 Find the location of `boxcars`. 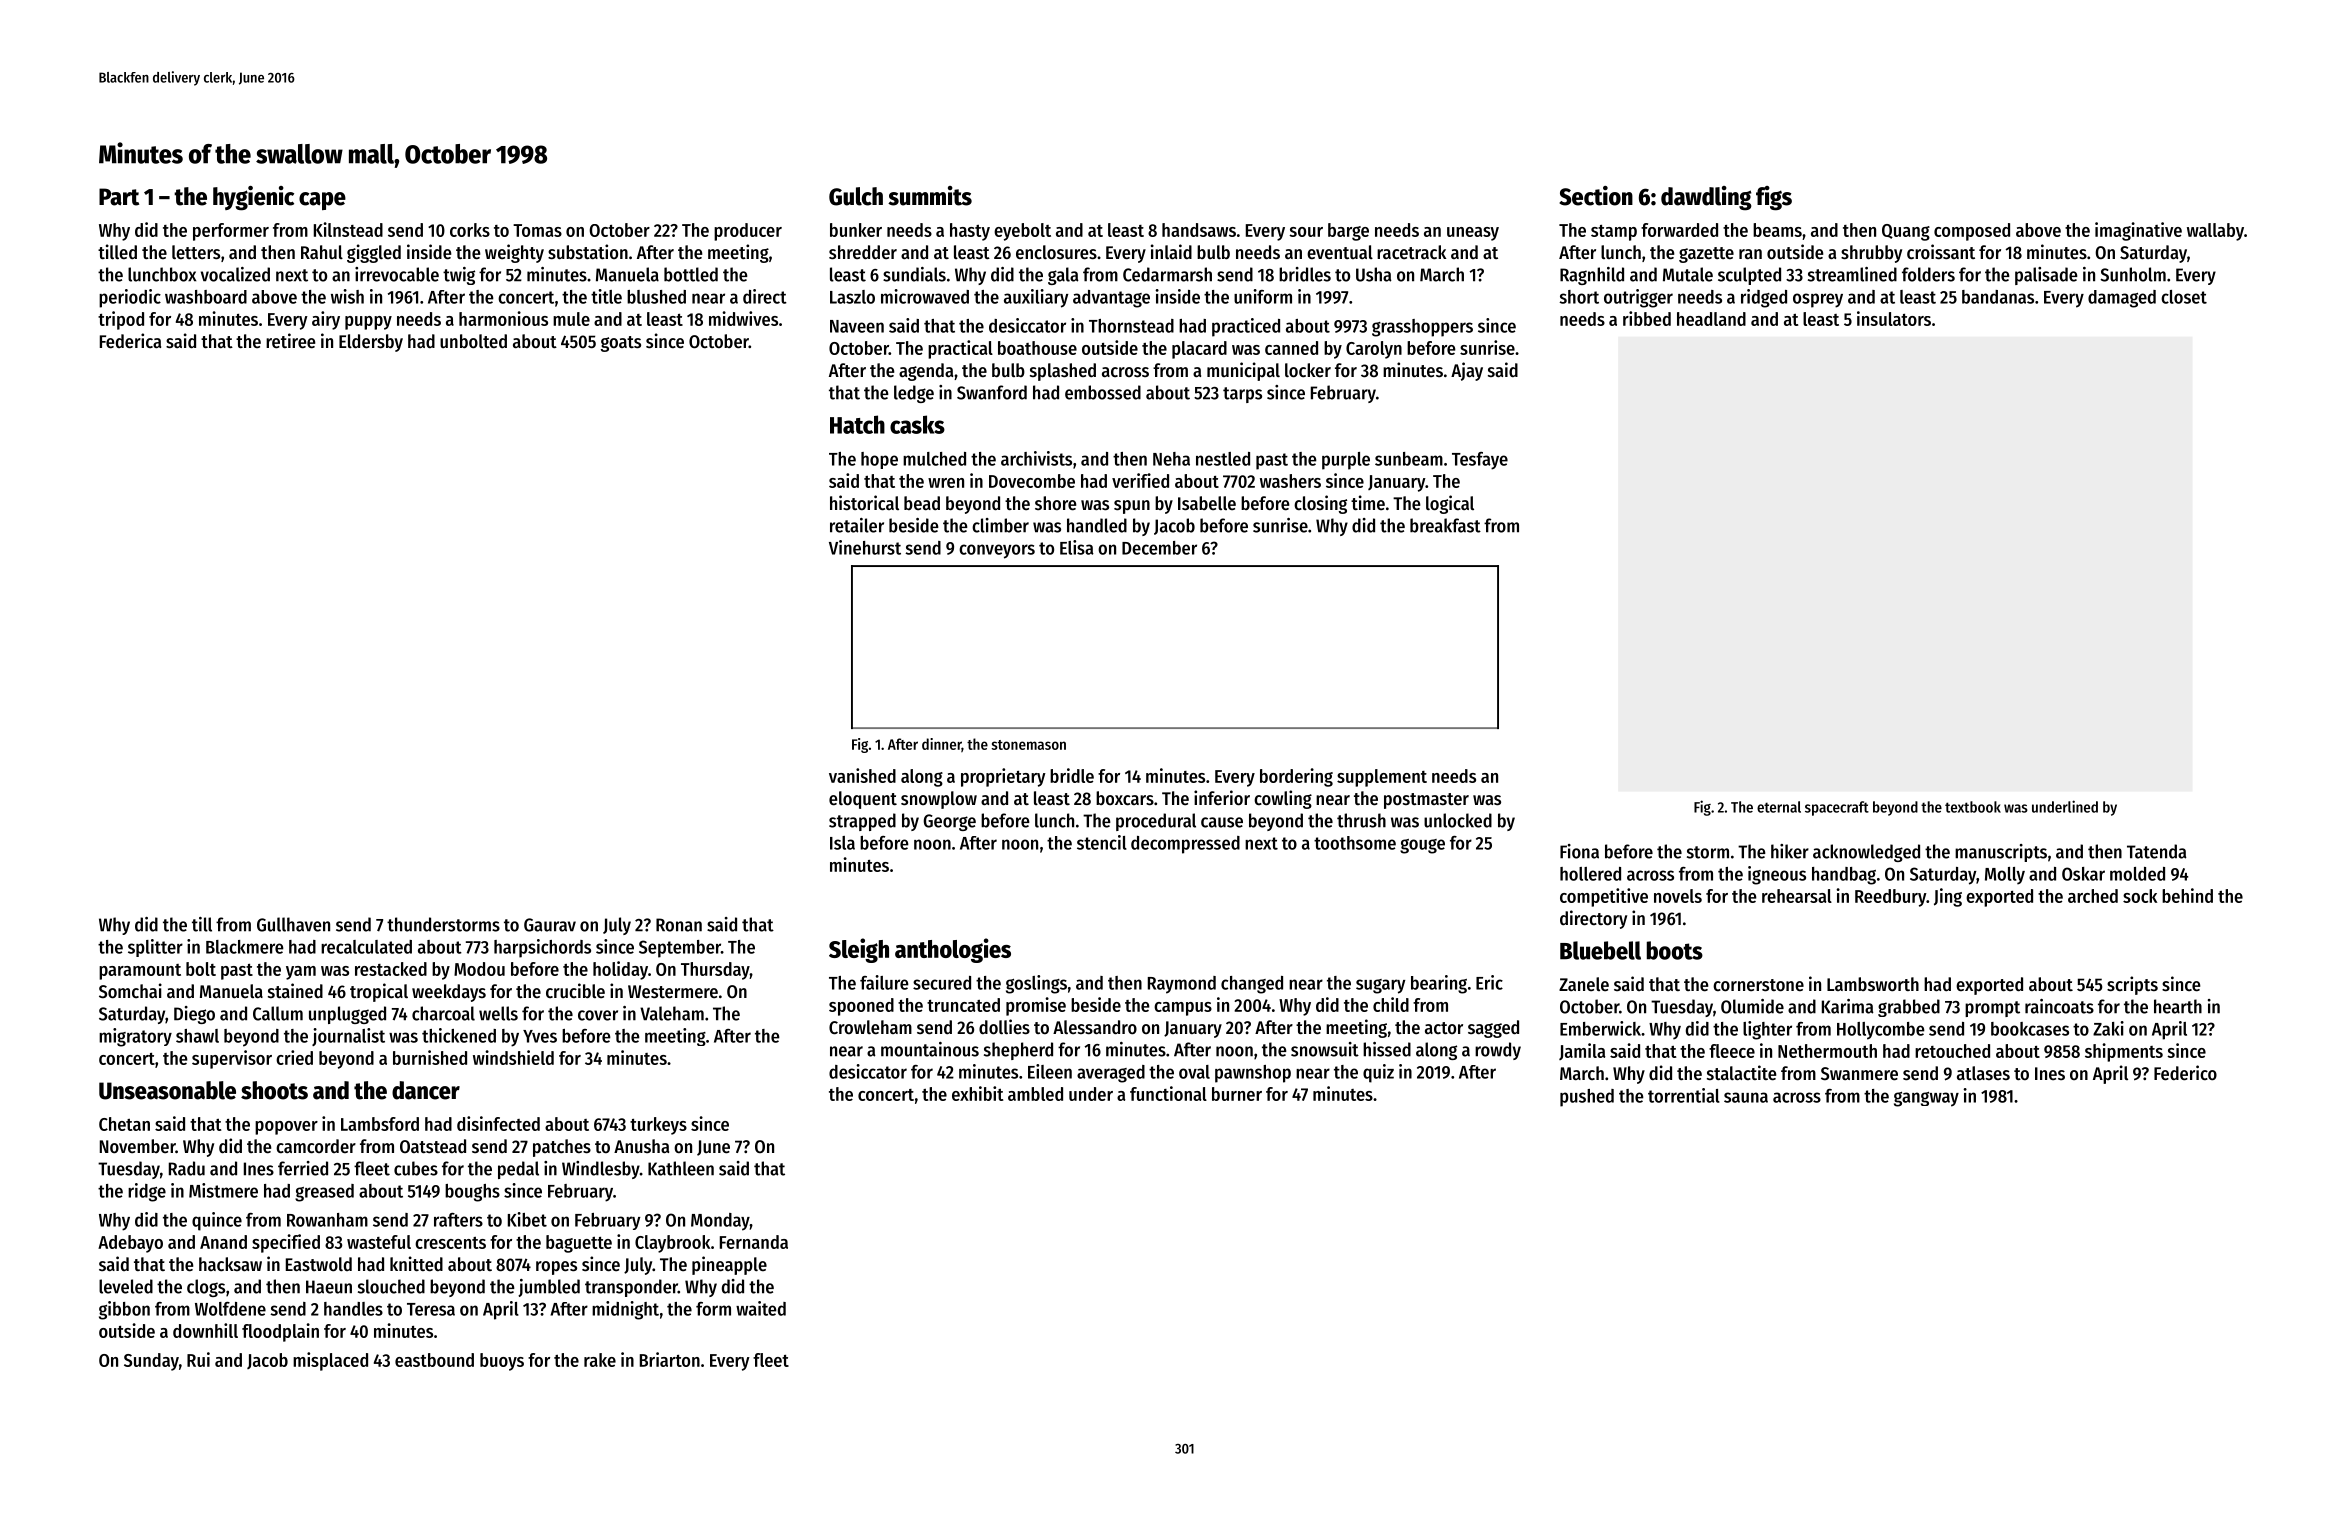

boxcars is located at coordinates (1125, 798).
